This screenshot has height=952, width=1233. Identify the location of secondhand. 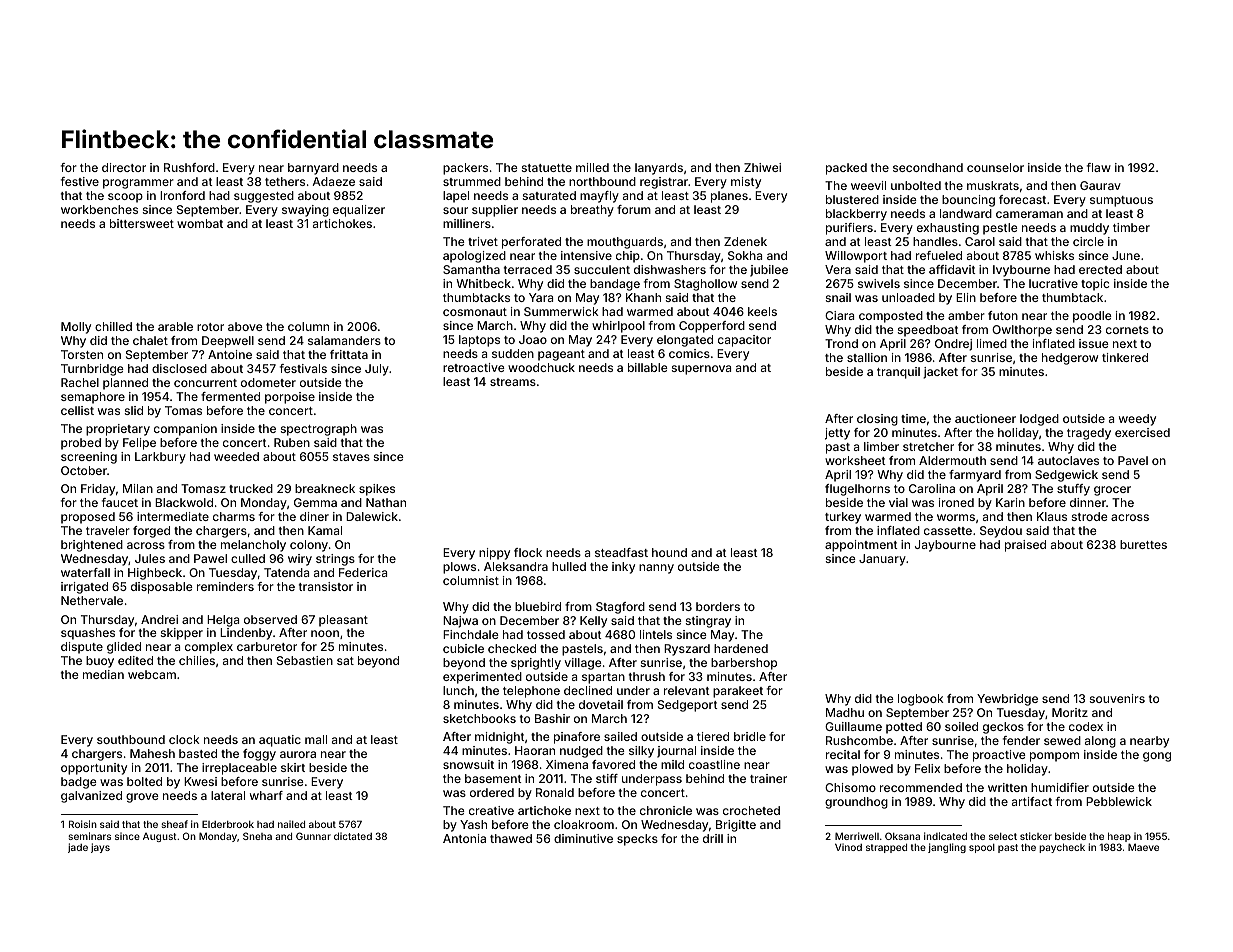
(928, 167).
